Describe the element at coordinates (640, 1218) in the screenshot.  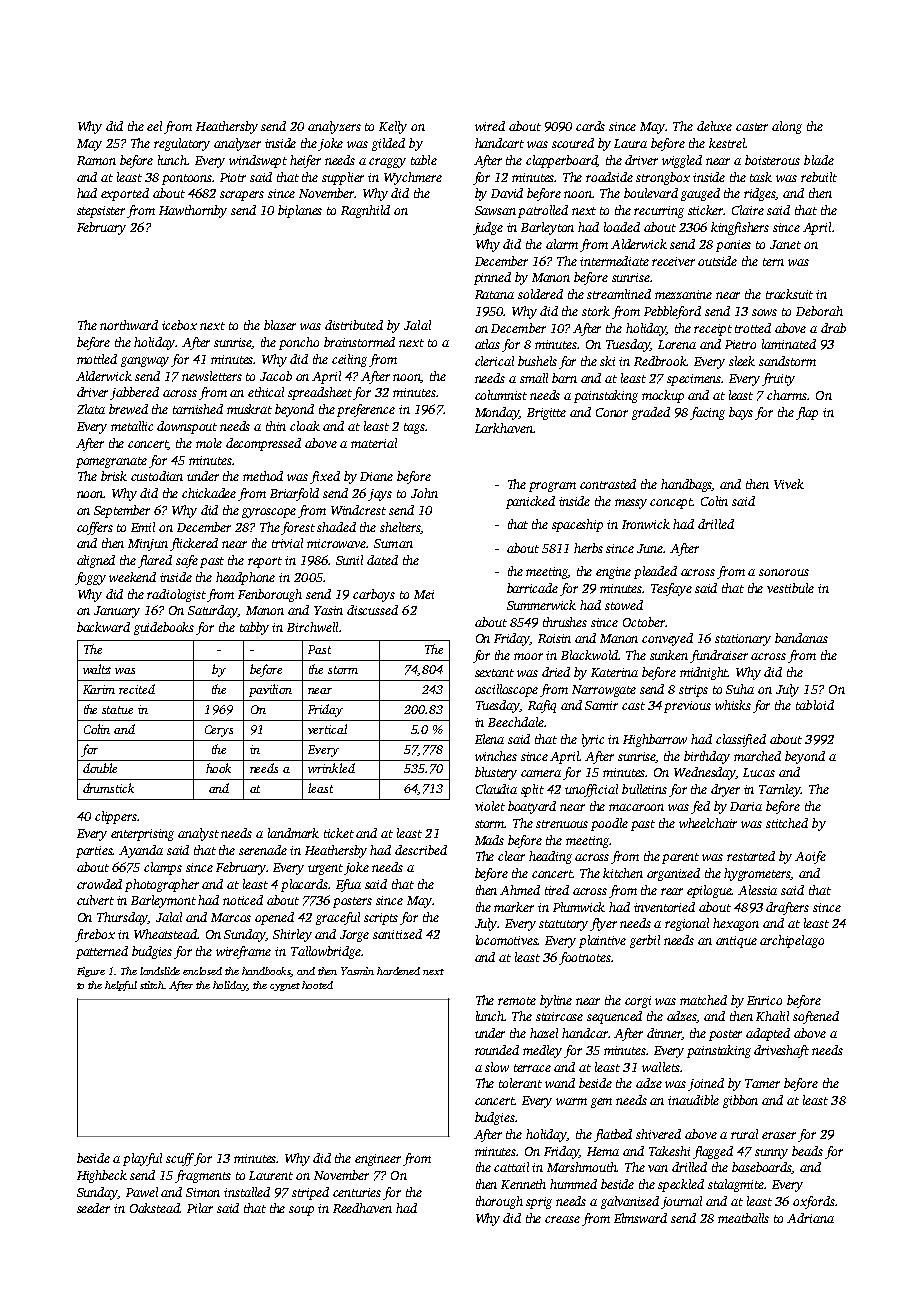
I see `Elmsward` at that location.
